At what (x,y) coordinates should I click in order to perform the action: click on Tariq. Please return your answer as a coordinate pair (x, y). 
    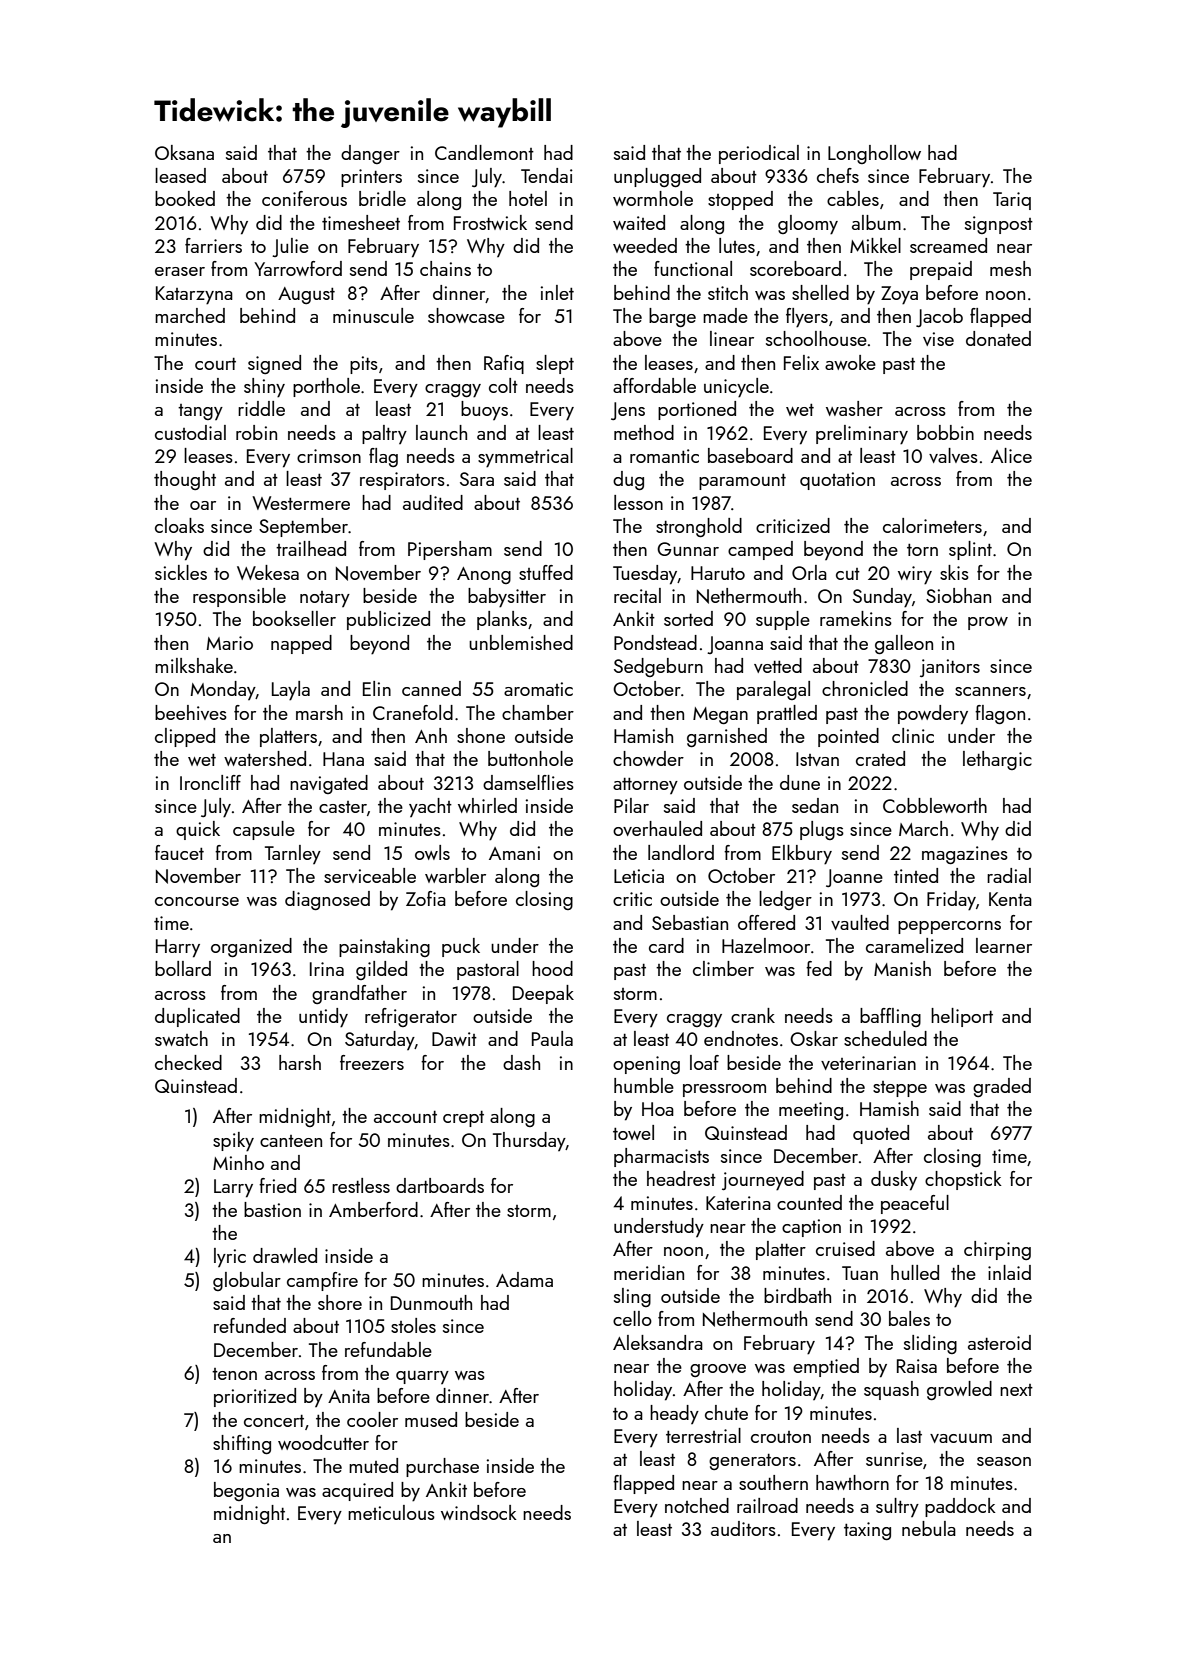
    Looking at the image, I should click on (1012, 201).
